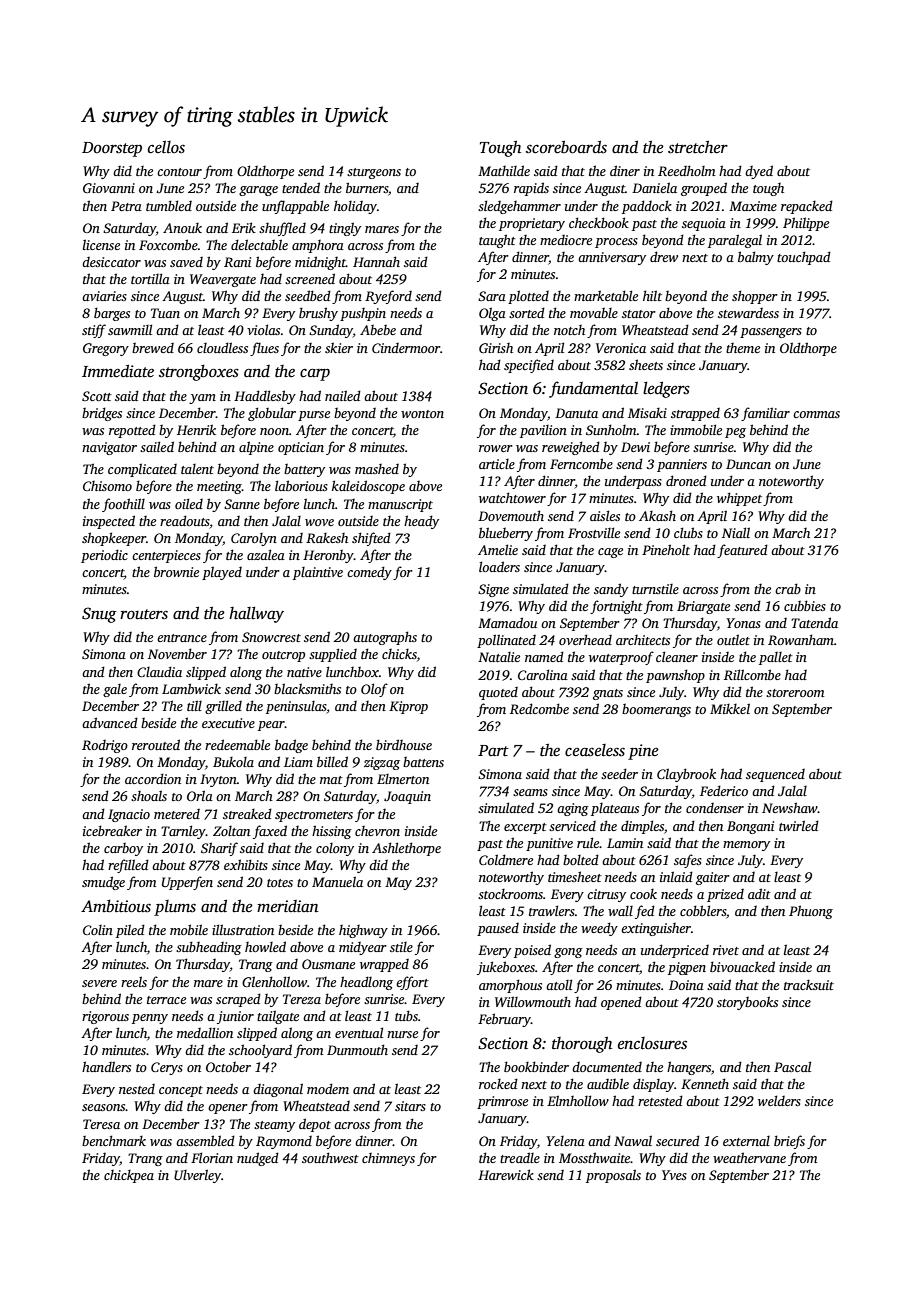 The height and width of the screenshot is (1314, 924). What do you see at coordinates (197, 1176) in the screenshot?
I see `Ulverley` at bounding box center [197, 1176].
